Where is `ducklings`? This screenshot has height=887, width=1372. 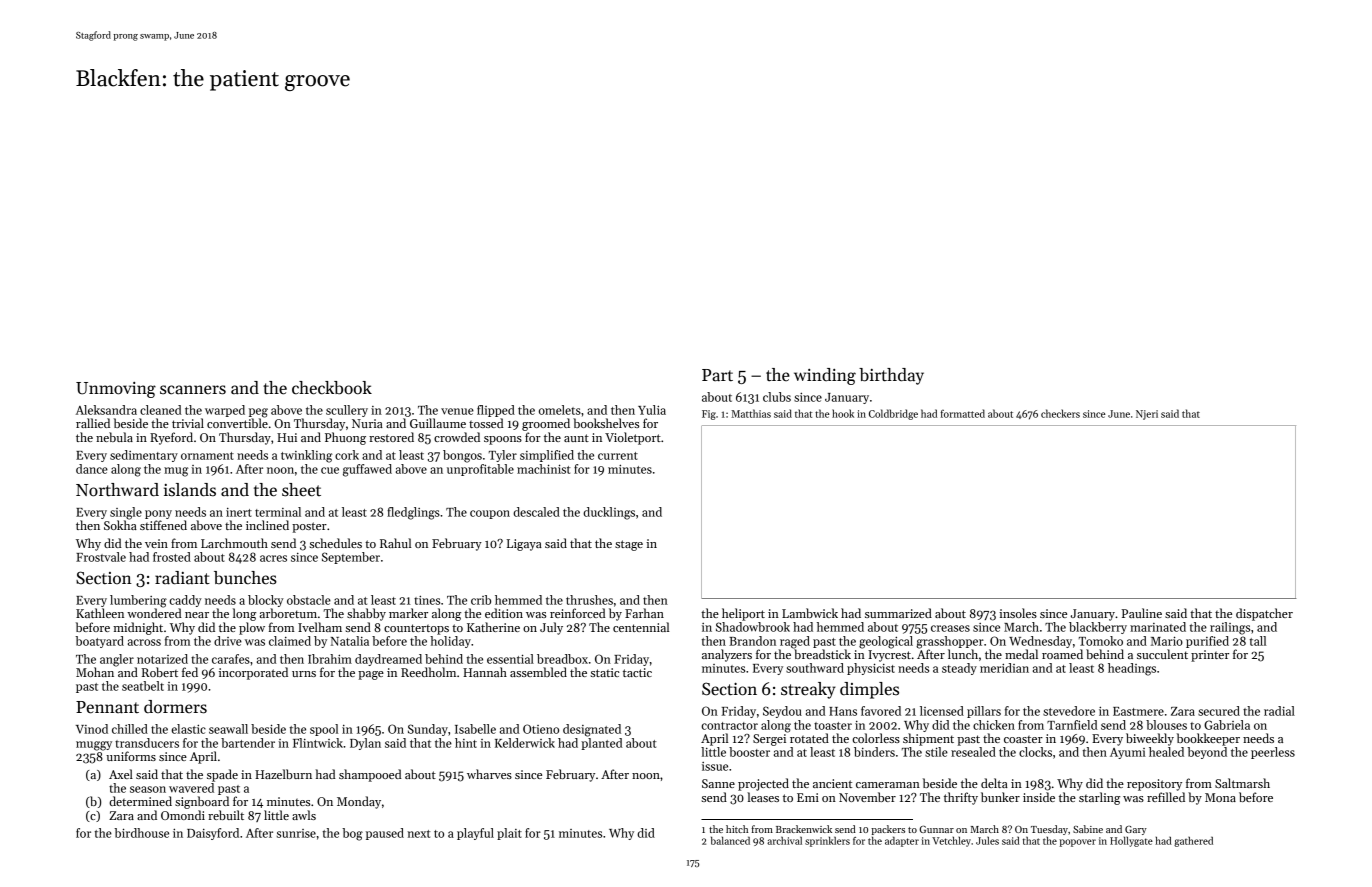
ducklings is located at coordinates (609, 513).
